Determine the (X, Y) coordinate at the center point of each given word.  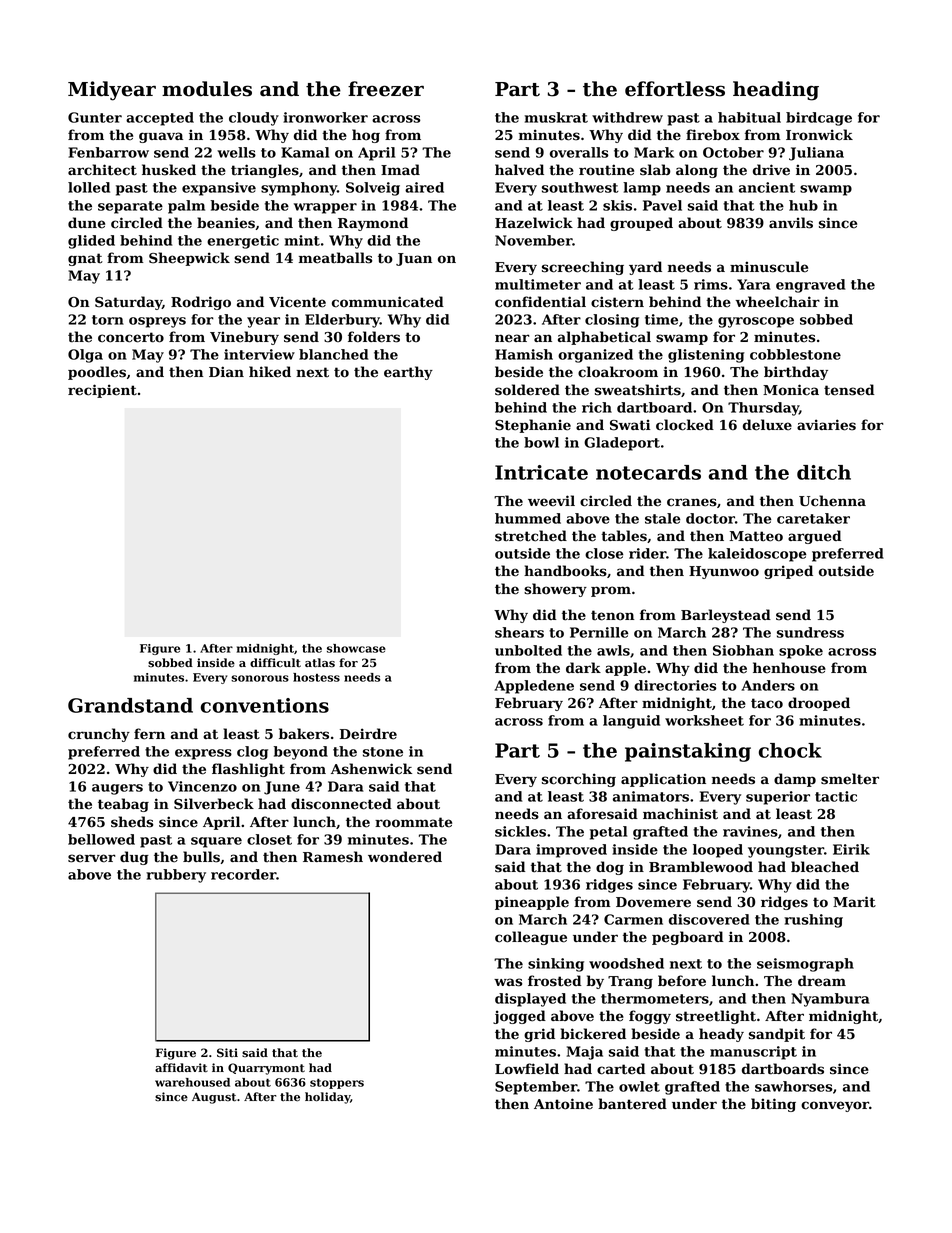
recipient (102, 391)
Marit (854, 902)
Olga (85, 356)
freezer (386, 89)
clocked (685, 425)
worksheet (704, 720)
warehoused (192, 1082)
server (91, 858)
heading (776, 91)
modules (207, 89)
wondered (405, 857)
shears (519, 632)
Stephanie (533, 426)
